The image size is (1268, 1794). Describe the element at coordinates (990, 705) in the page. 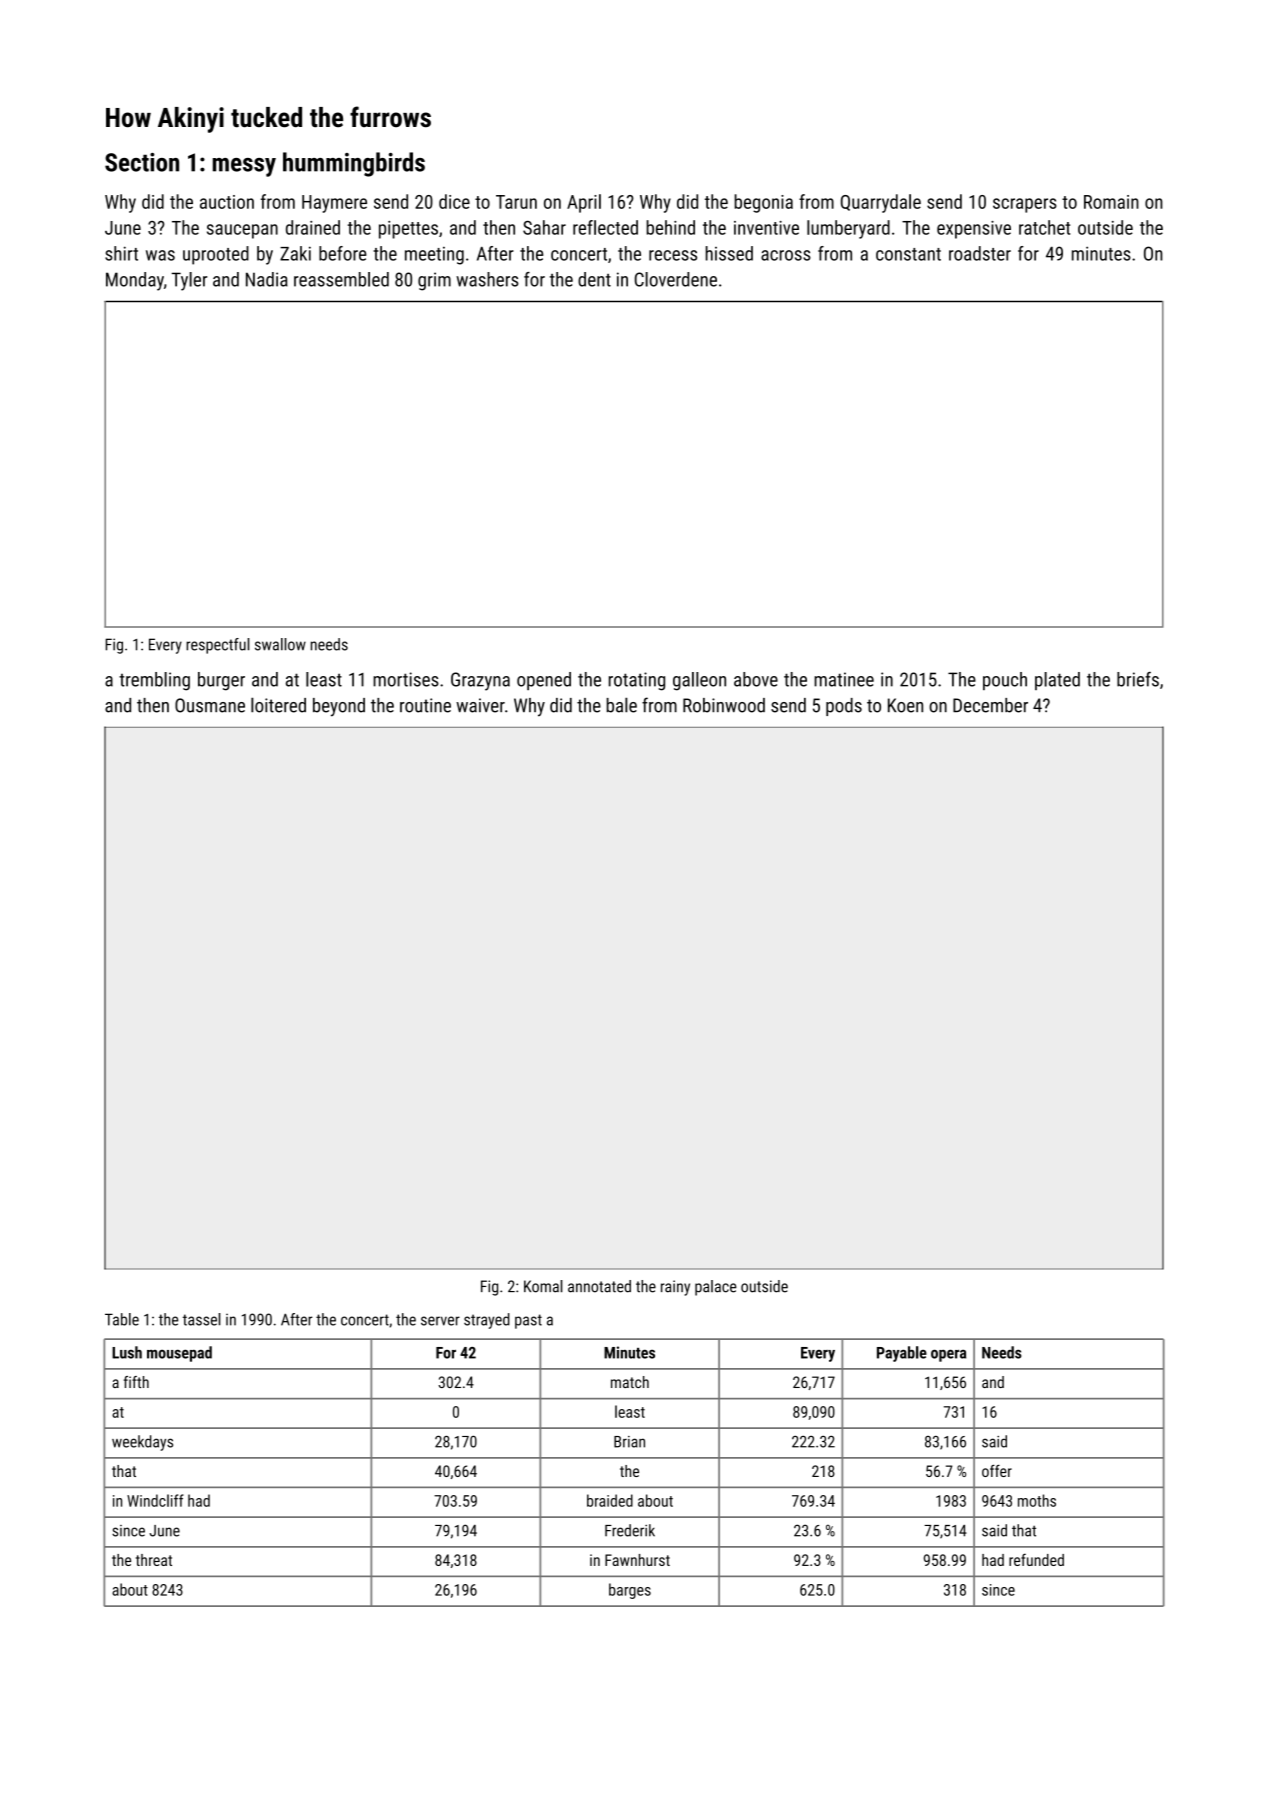

I see `December` at that location.
